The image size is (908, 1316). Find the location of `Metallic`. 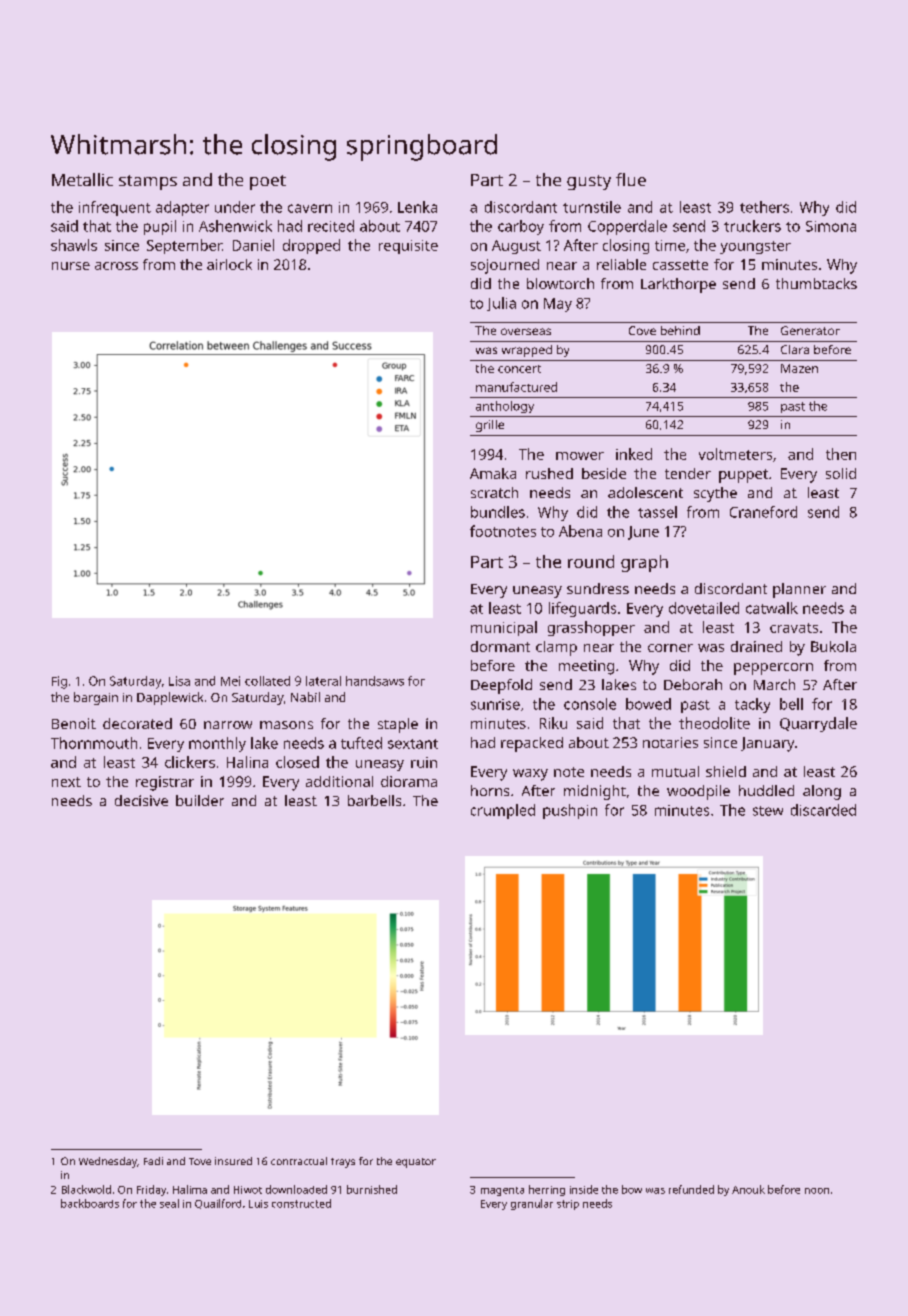

Metallic is located at coordinates (82, 179).
